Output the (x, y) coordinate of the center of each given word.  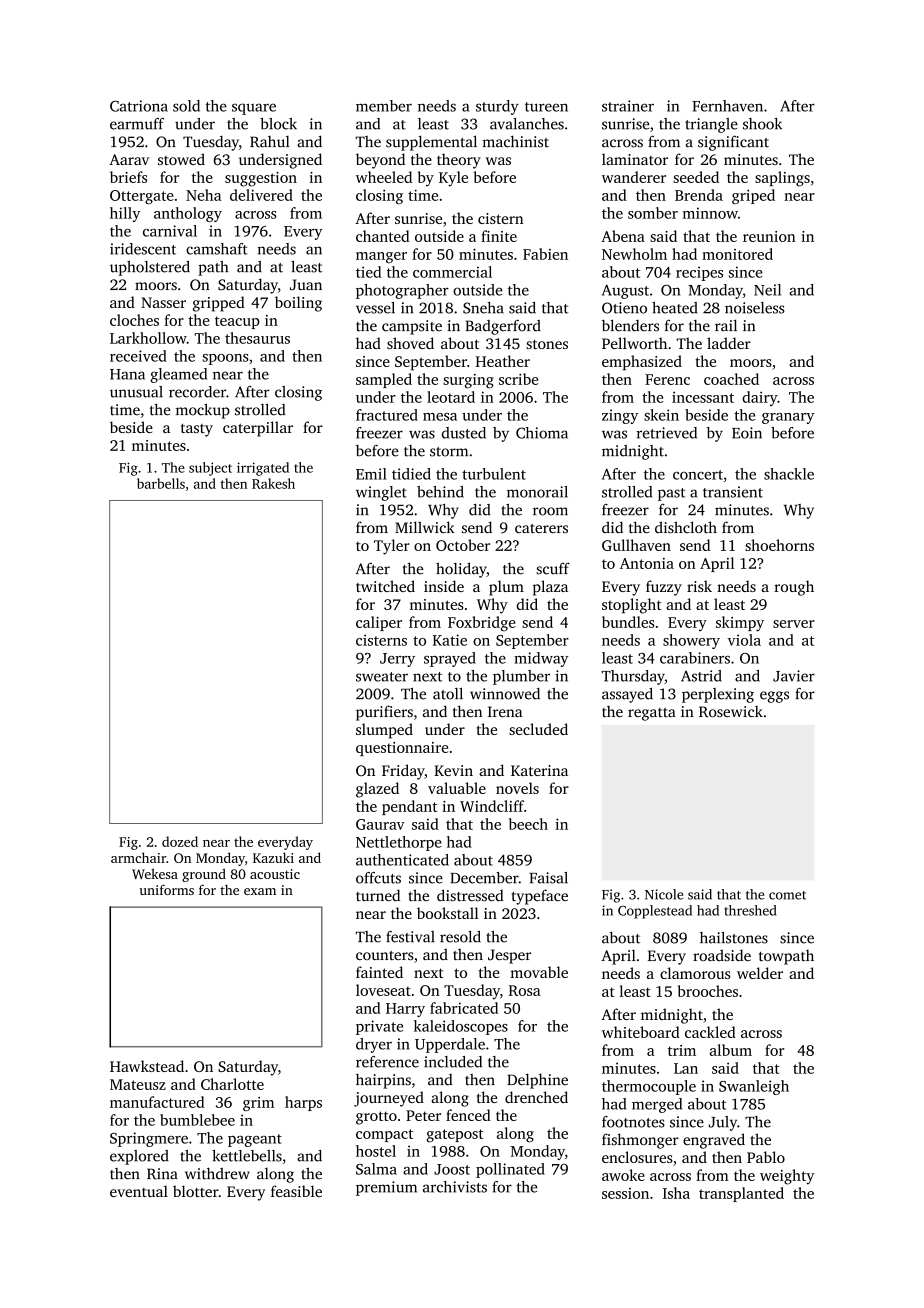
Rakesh (273, 483)
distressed (470, 895)
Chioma (542, 433)
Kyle (453, 179)
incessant (703, 397)
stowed (181, 159)
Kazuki (273, 857)
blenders (630, 326)
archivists (455, 1187)
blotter (196, 1191)
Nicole (664, 894)
